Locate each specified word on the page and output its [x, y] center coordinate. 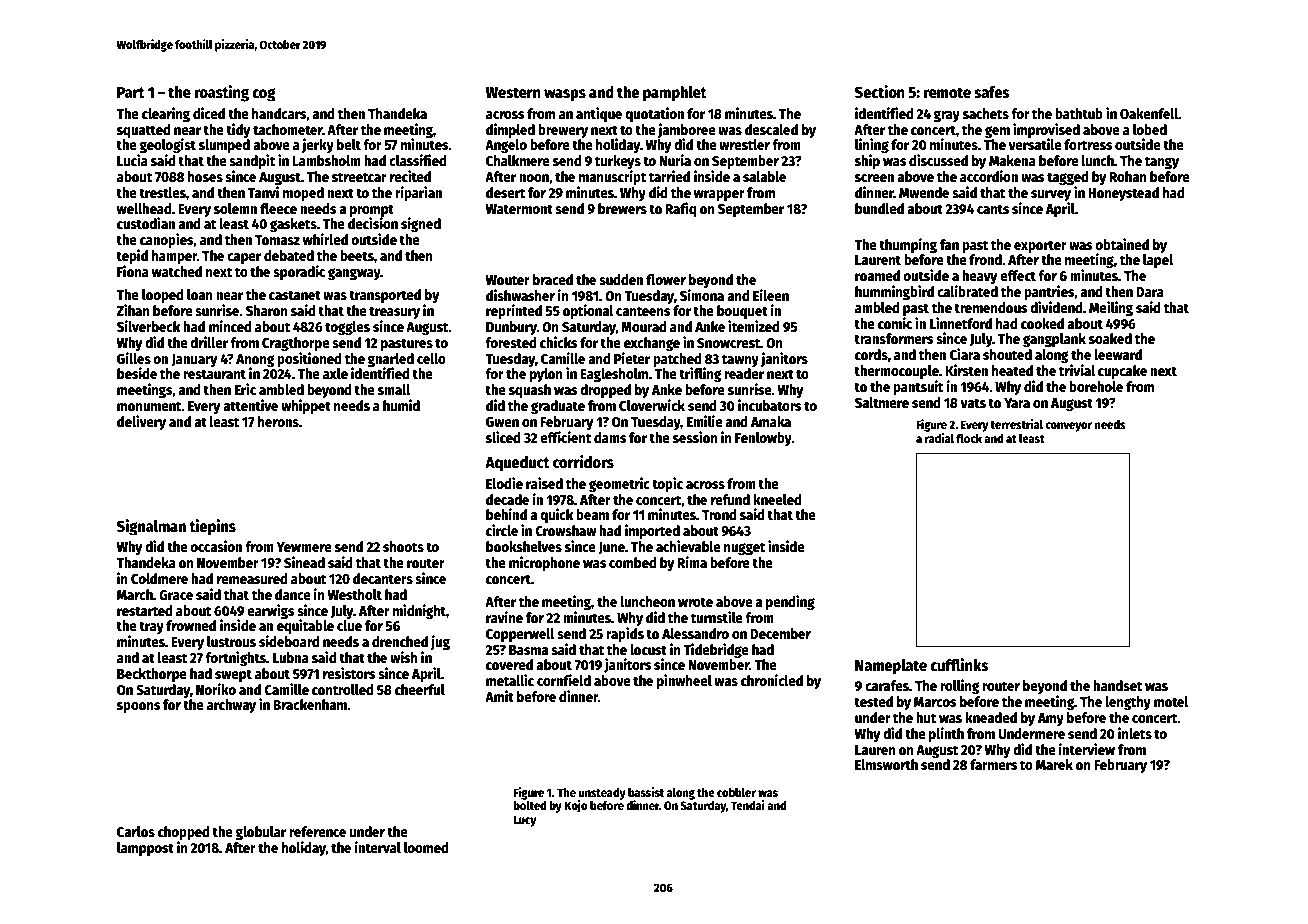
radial [939, 438]
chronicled [772, 680]
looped [163, 296]
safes [992, 92]
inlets [1135, 733]
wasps [565, 95]
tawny [740, 360]
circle [502, 530]
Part [131, 92]
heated [1012, 370]
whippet [306, 406]
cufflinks [959, 664]
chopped [184, 833]
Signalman [151, 527]
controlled [343, 689]
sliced [503, 437]
